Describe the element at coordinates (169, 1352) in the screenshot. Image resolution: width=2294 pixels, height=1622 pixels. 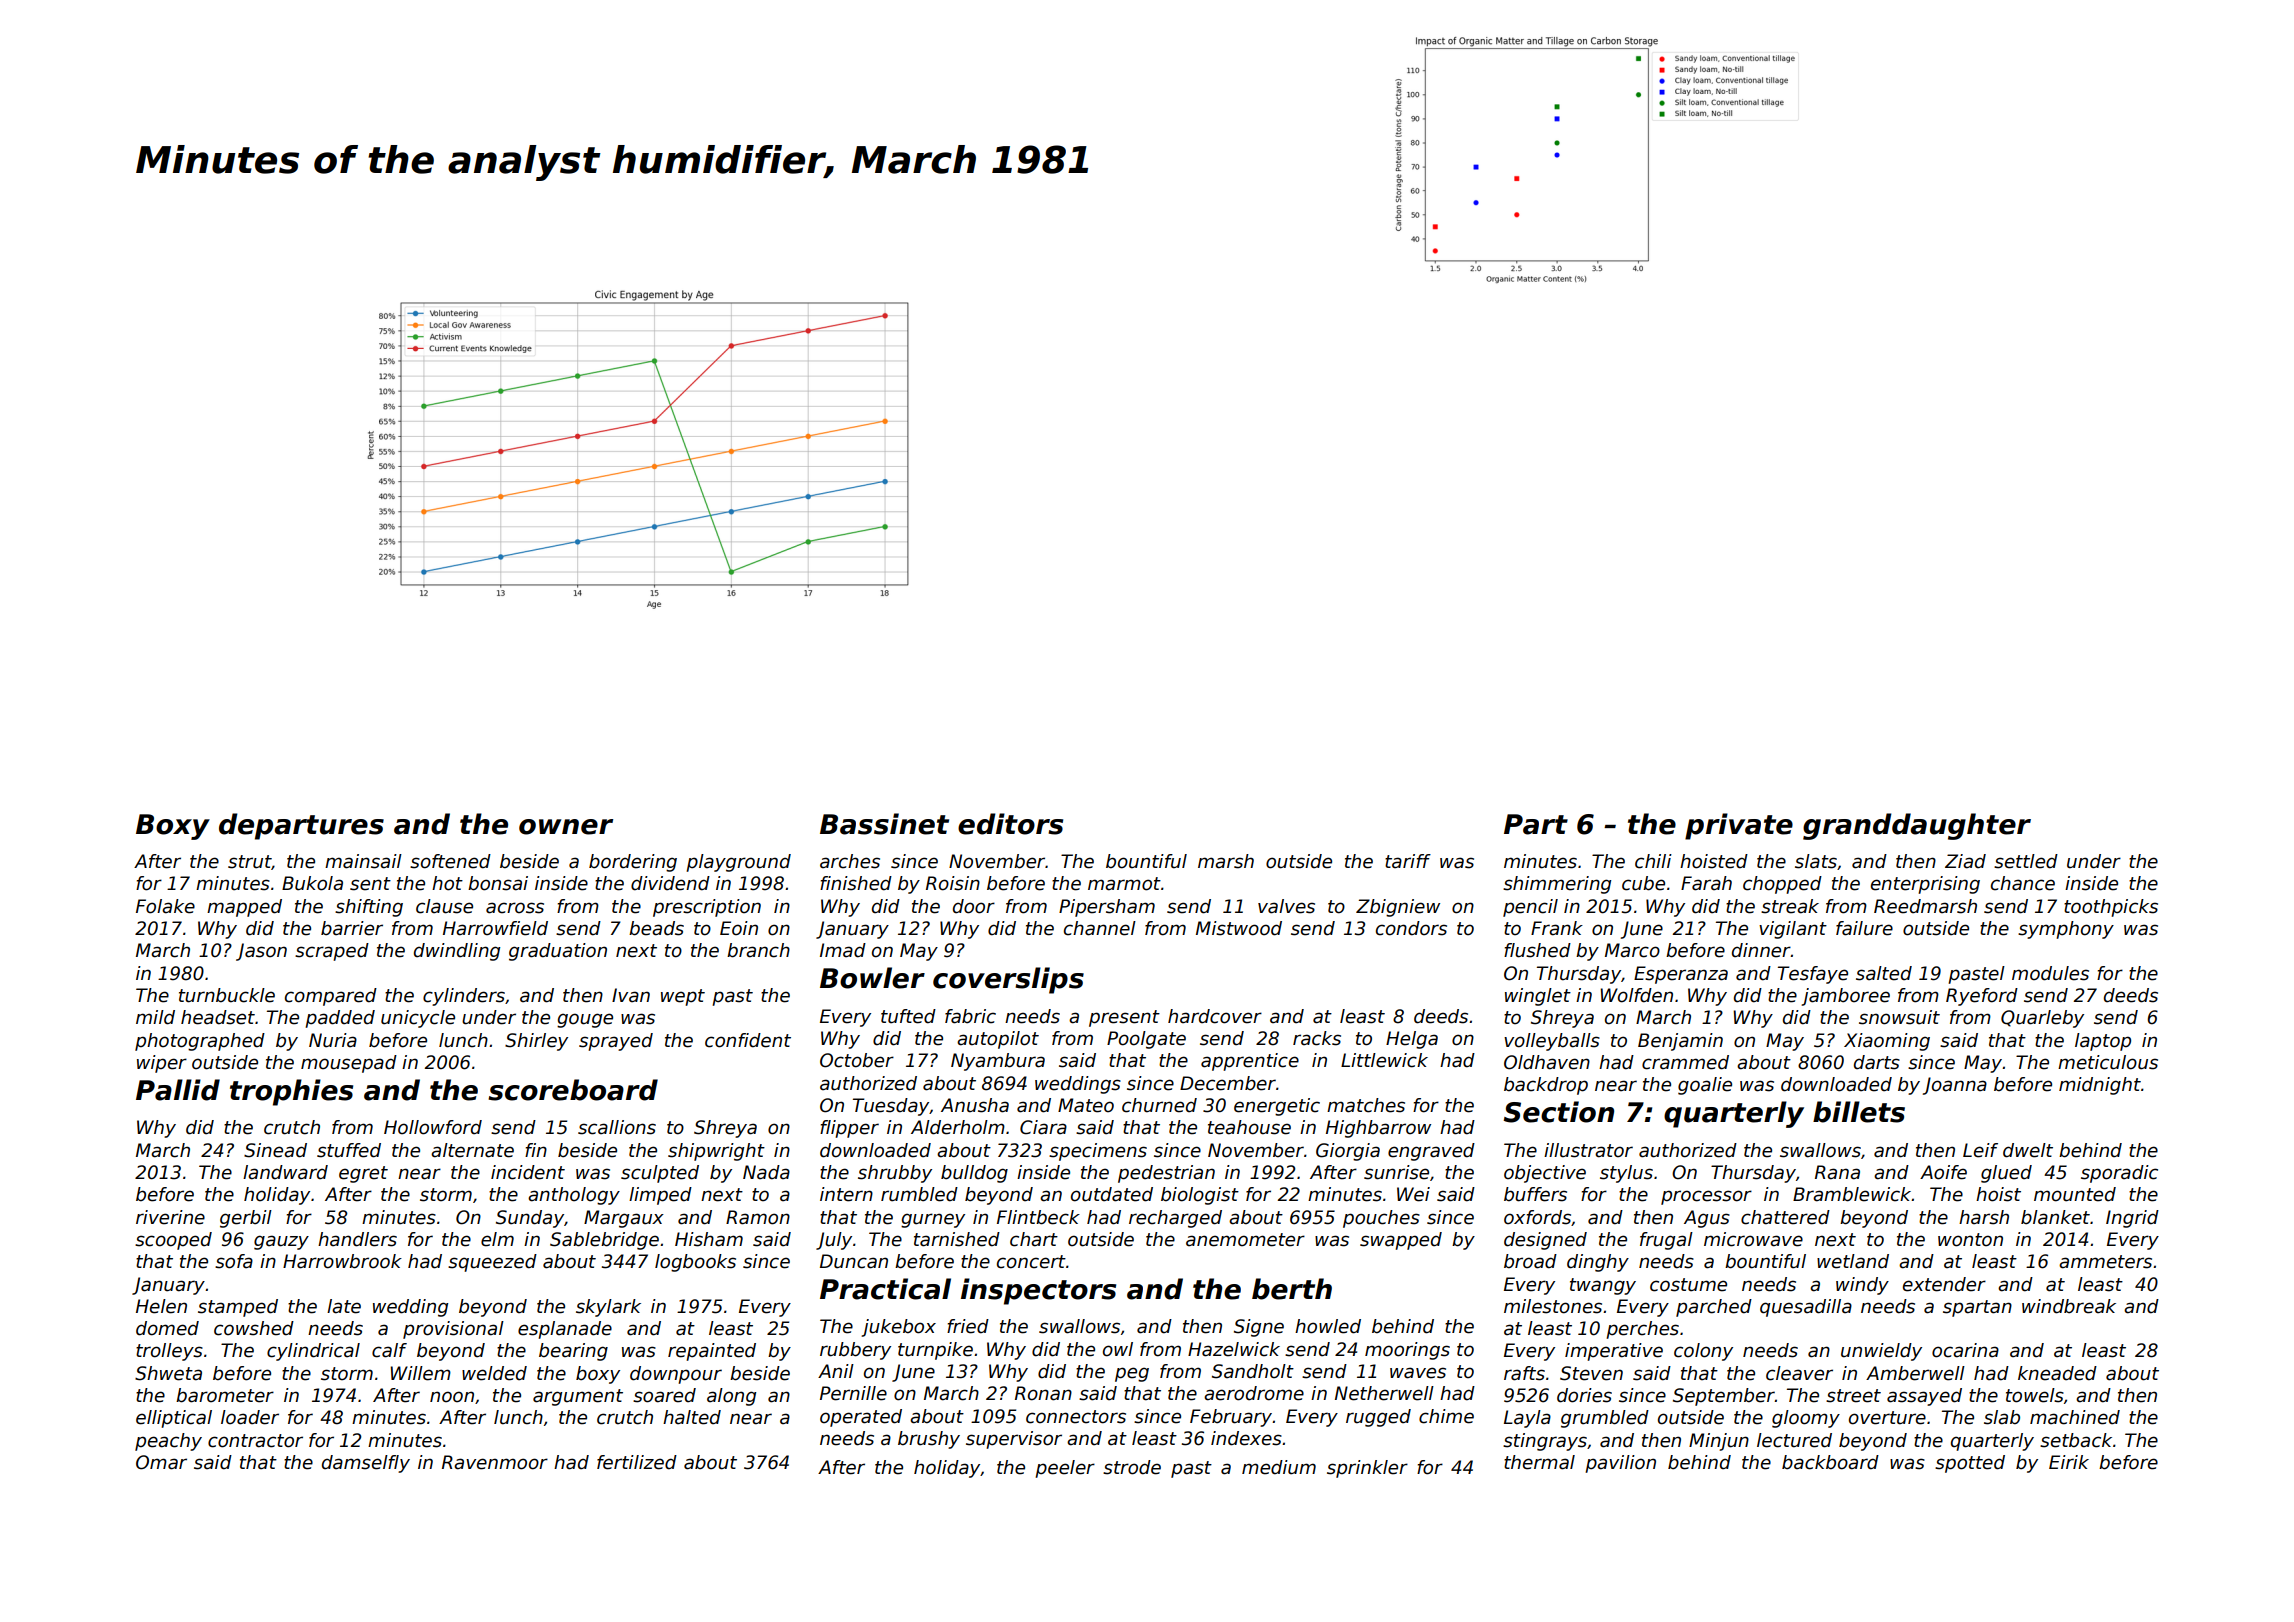
I see `trolleys` at that location.
